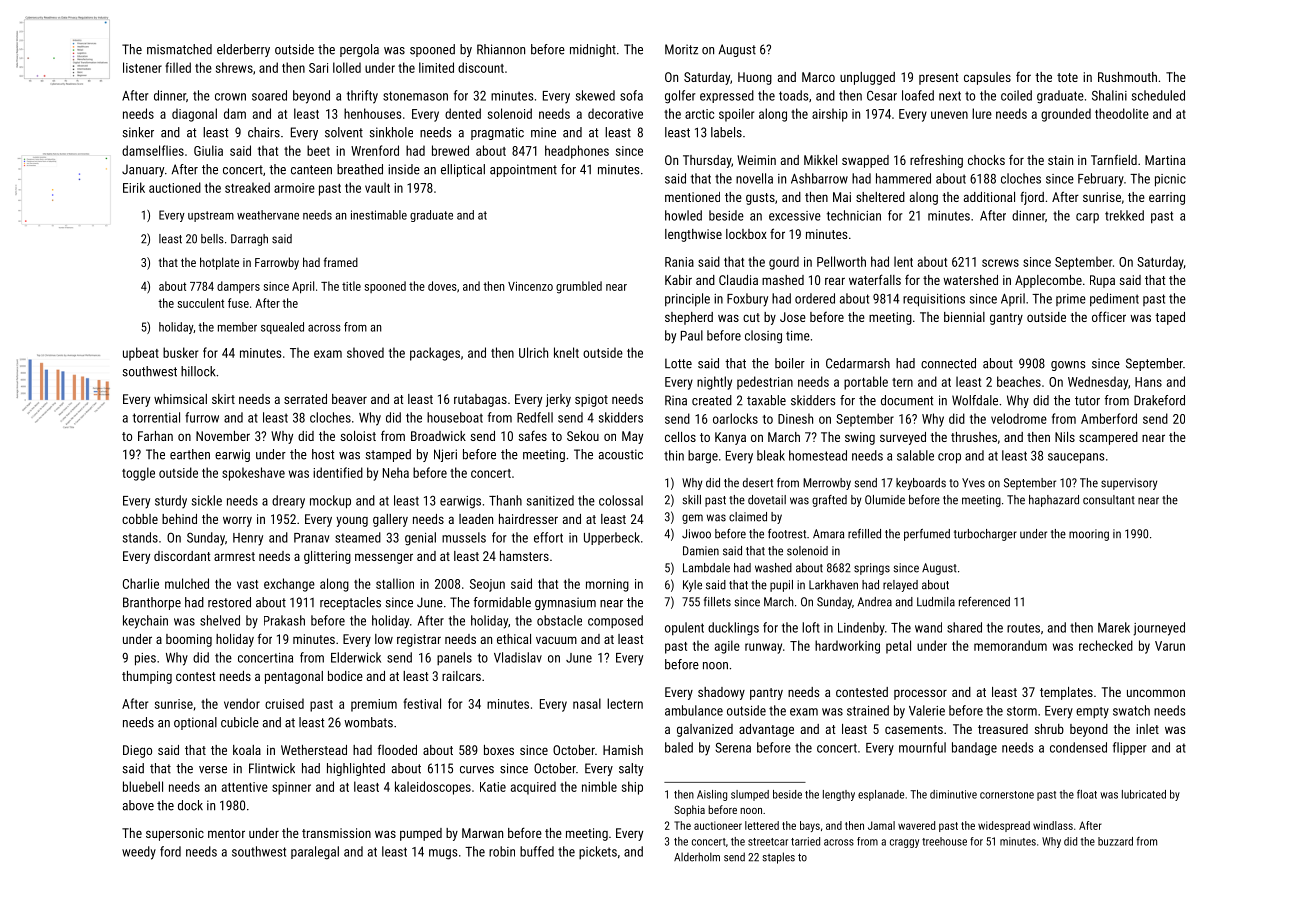  What do you see at coordinates (678, 363) in the image?
I see `Lotte` at bounding box center [678, 363].
